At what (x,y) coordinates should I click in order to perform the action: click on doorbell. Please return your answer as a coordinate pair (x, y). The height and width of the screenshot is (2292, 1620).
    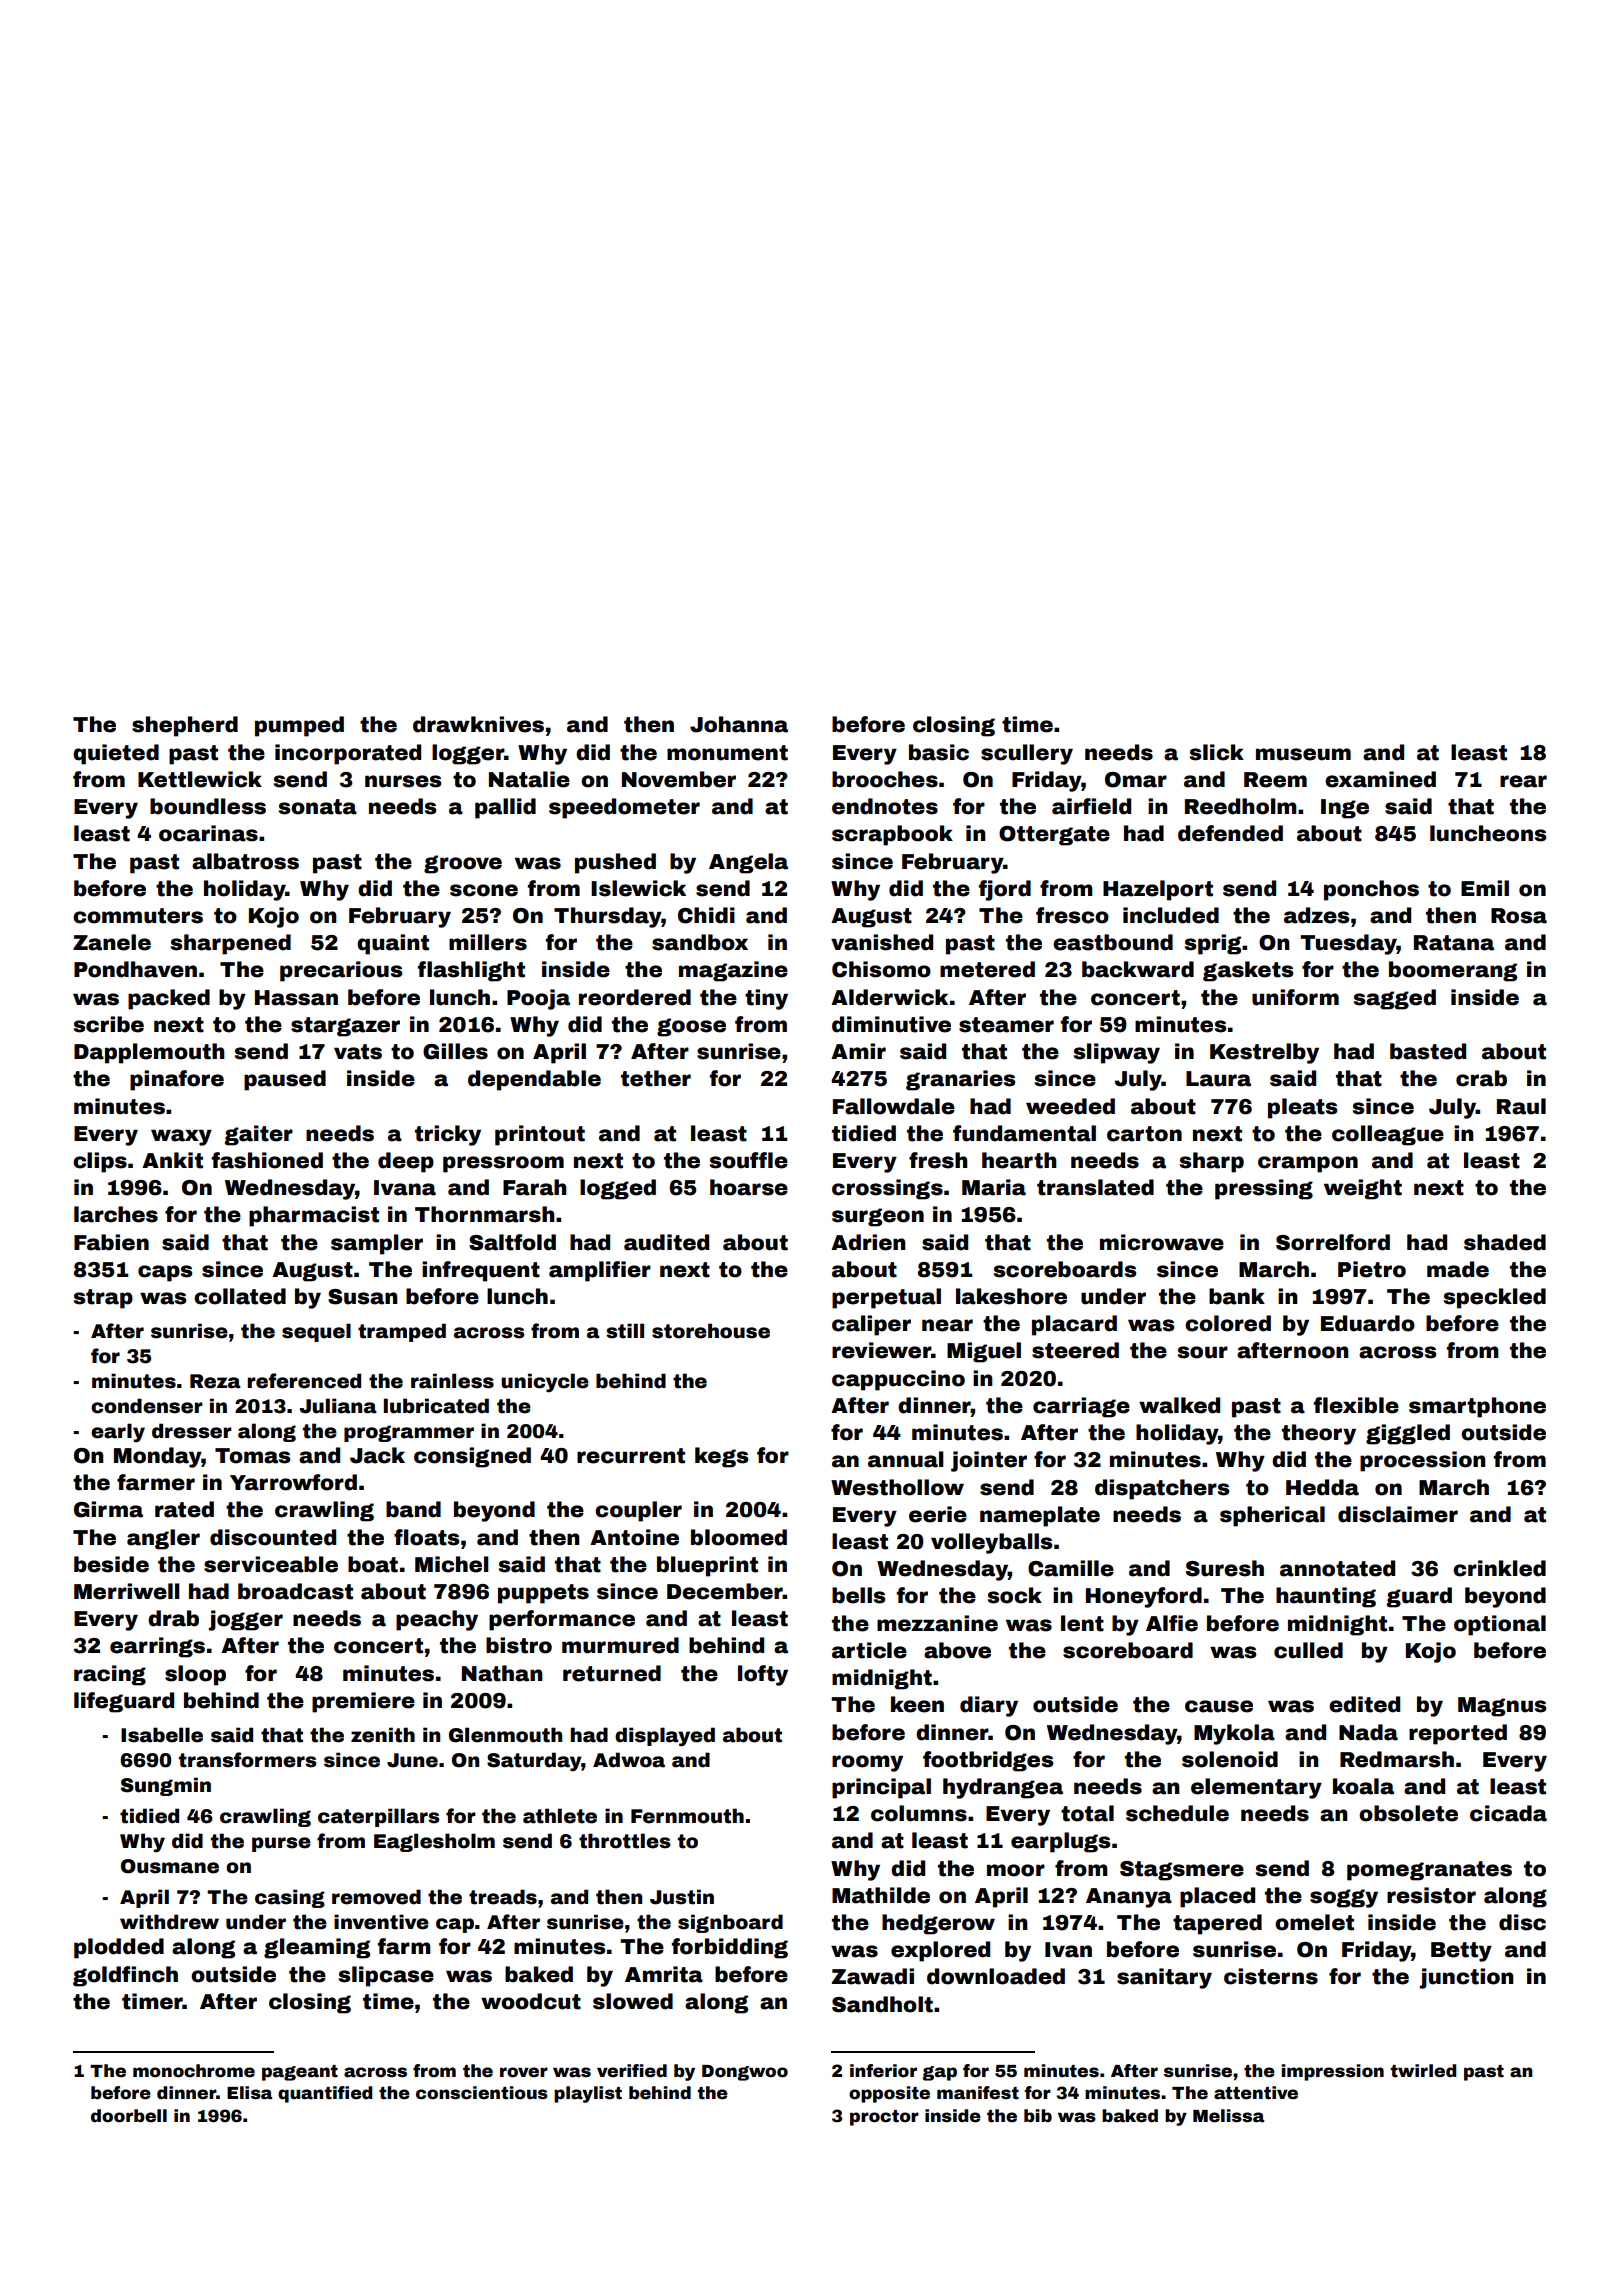
    Looking at the image, I should click on (129, 2116).
